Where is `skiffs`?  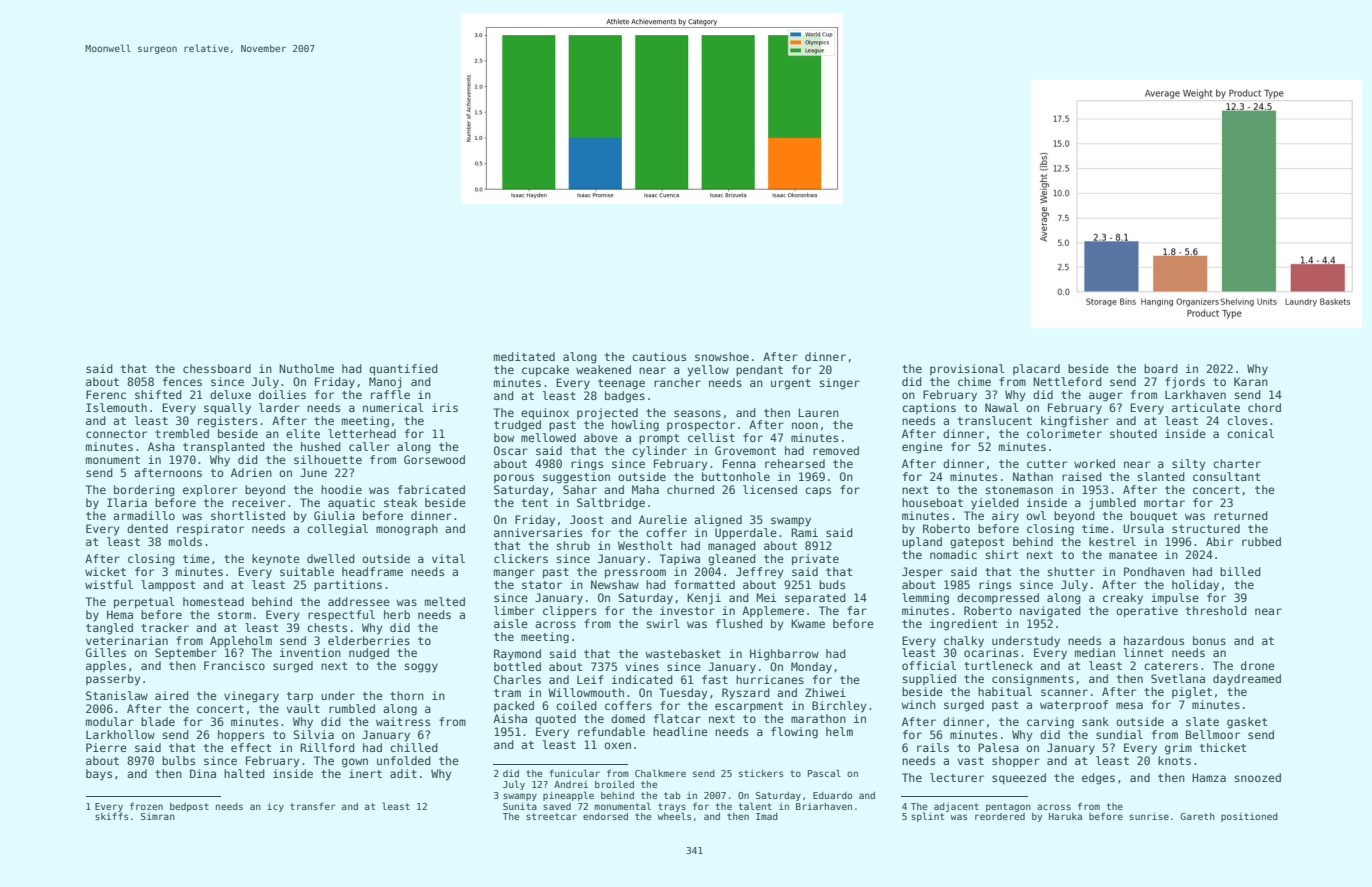
skiffs is located at coordinates (111, 816).
